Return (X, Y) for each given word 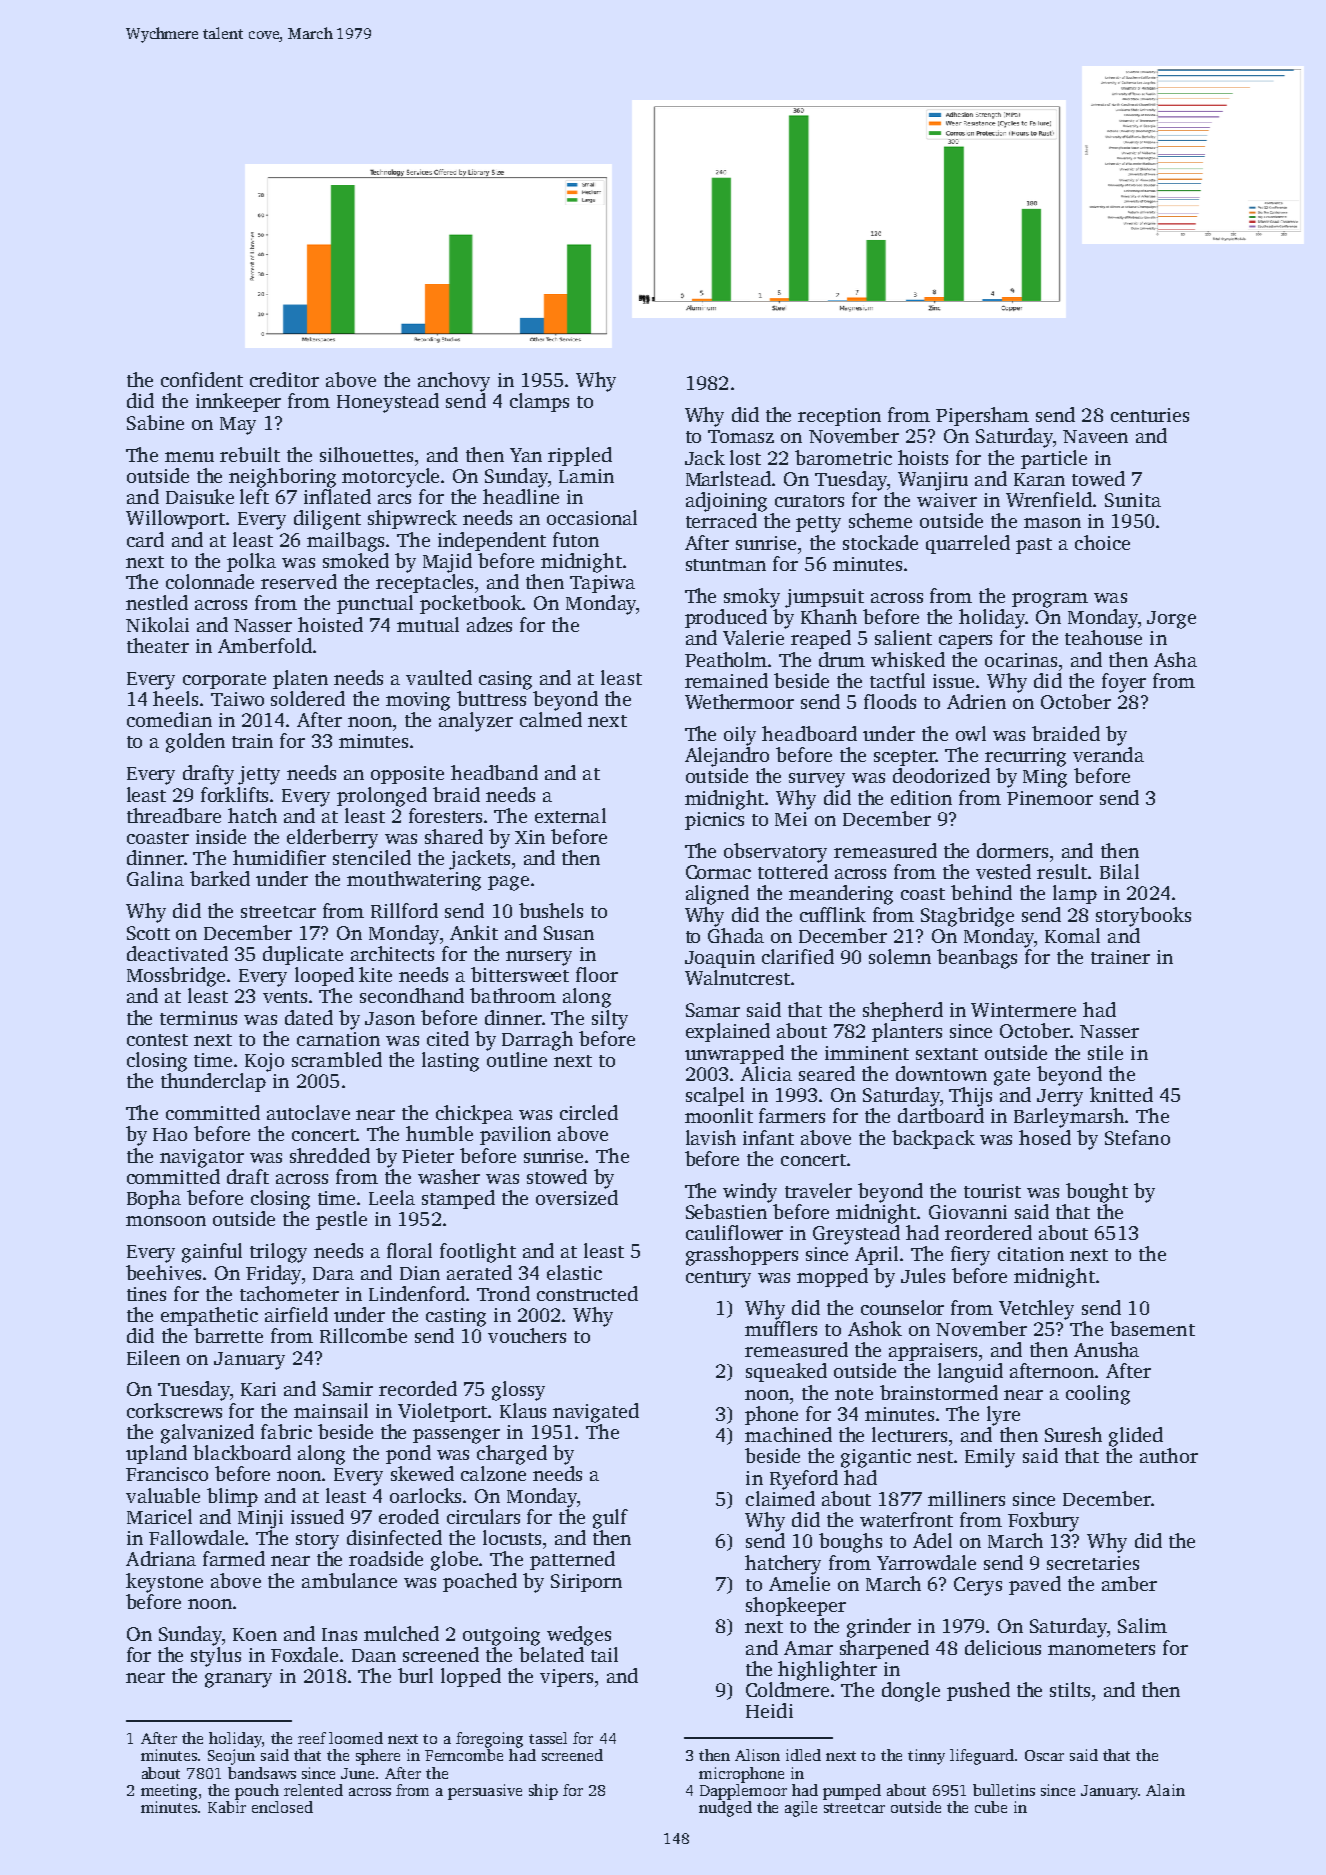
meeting (169, 1792)
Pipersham (982, 416)
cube (991, 1807)
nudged (725, 1809)
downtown (941, 1073)
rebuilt (250, 454)
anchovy (454, 382)
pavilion (515, 1135)
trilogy (278, 1253)
